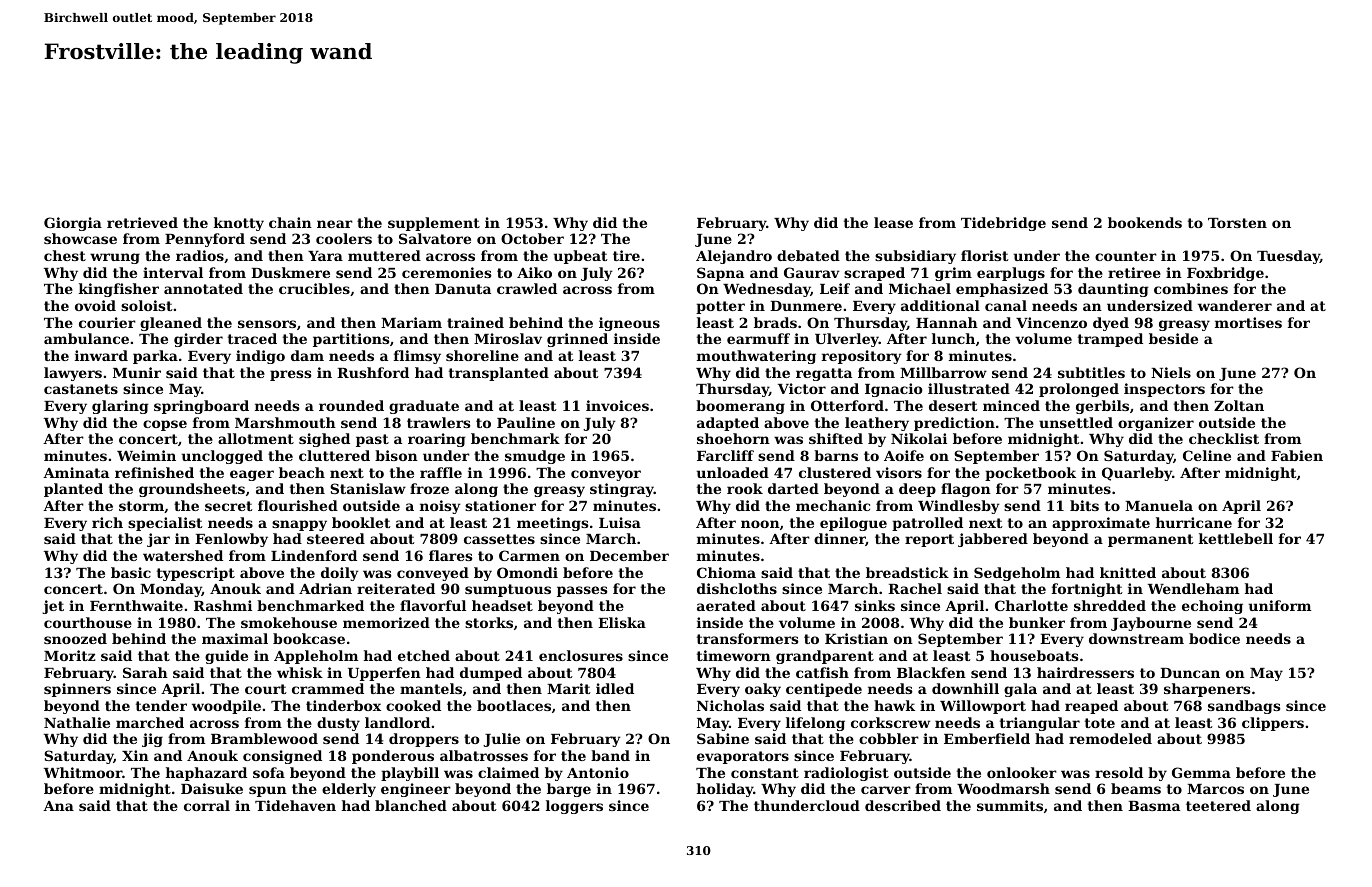  I want to click on storks, so click(489, 622).
